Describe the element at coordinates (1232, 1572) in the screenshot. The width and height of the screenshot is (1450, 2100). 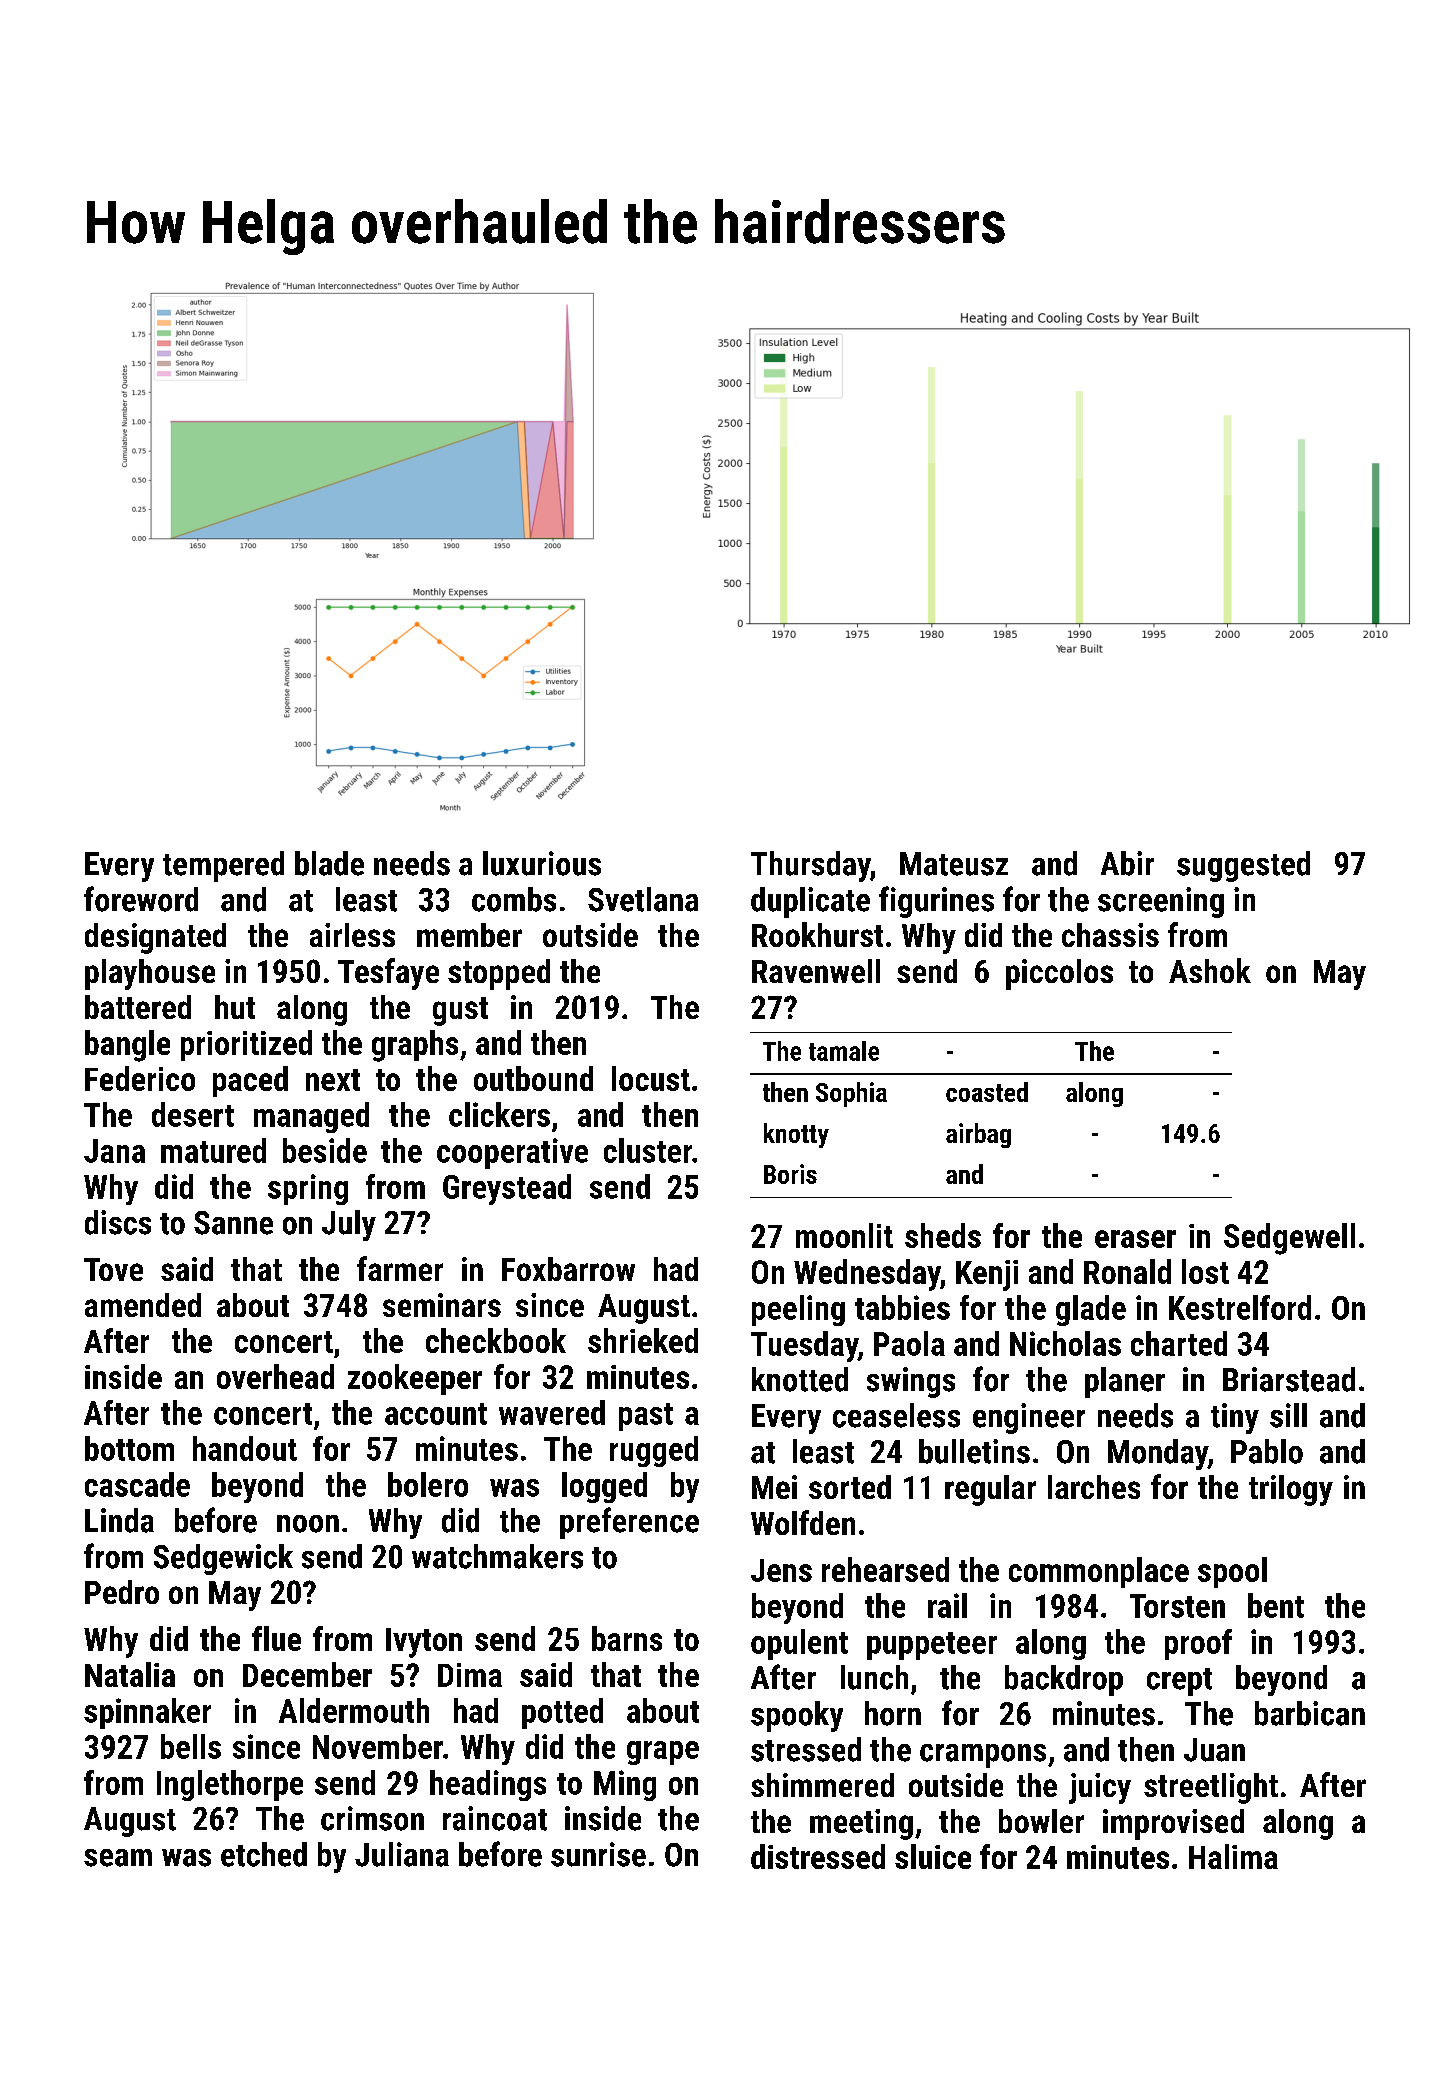
I see `spool` at that location.
